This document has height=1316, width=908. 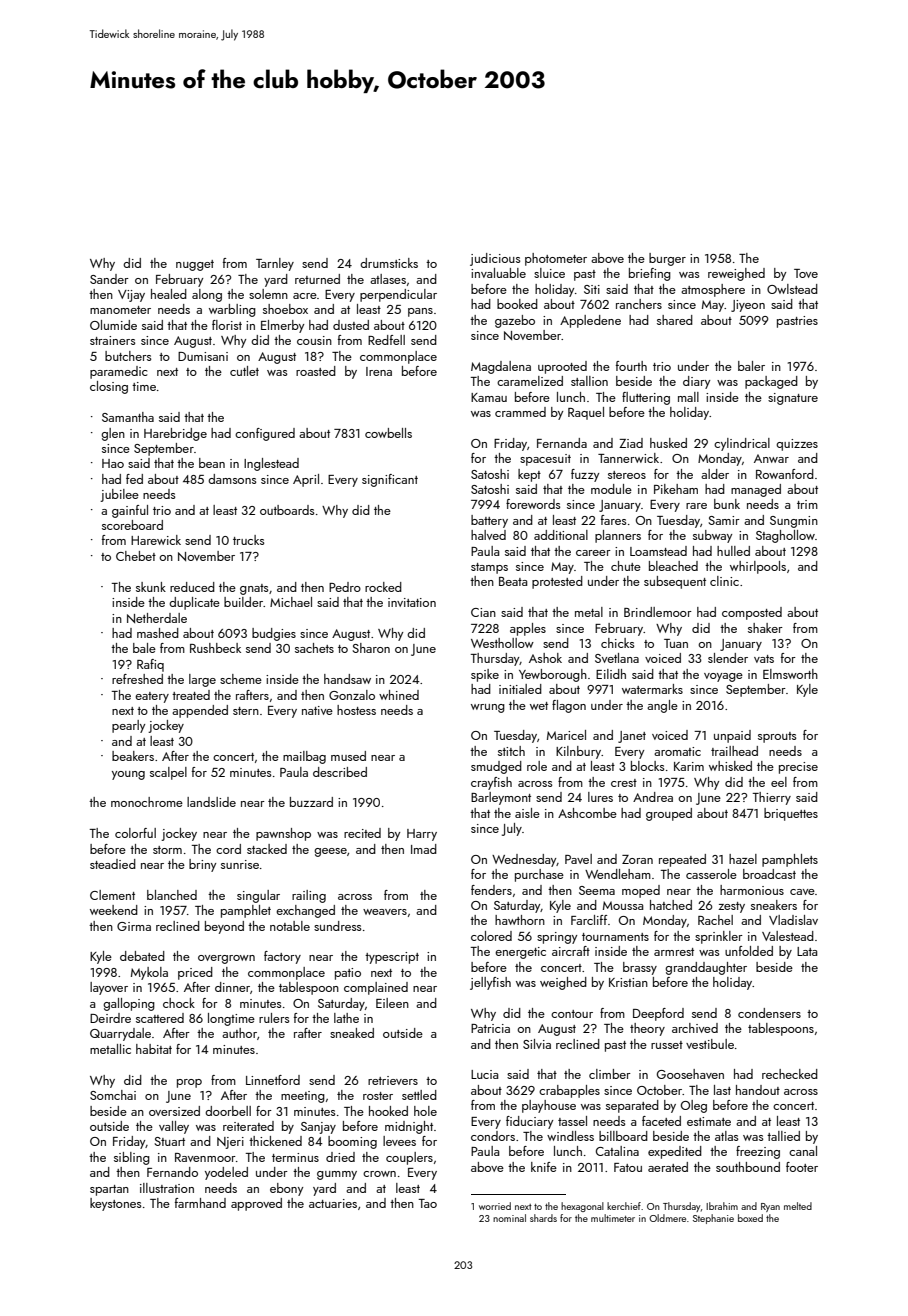 What do you see at coordinates (723, 677) in the document?
I see `voyage` at bounding box center [723, 677].
